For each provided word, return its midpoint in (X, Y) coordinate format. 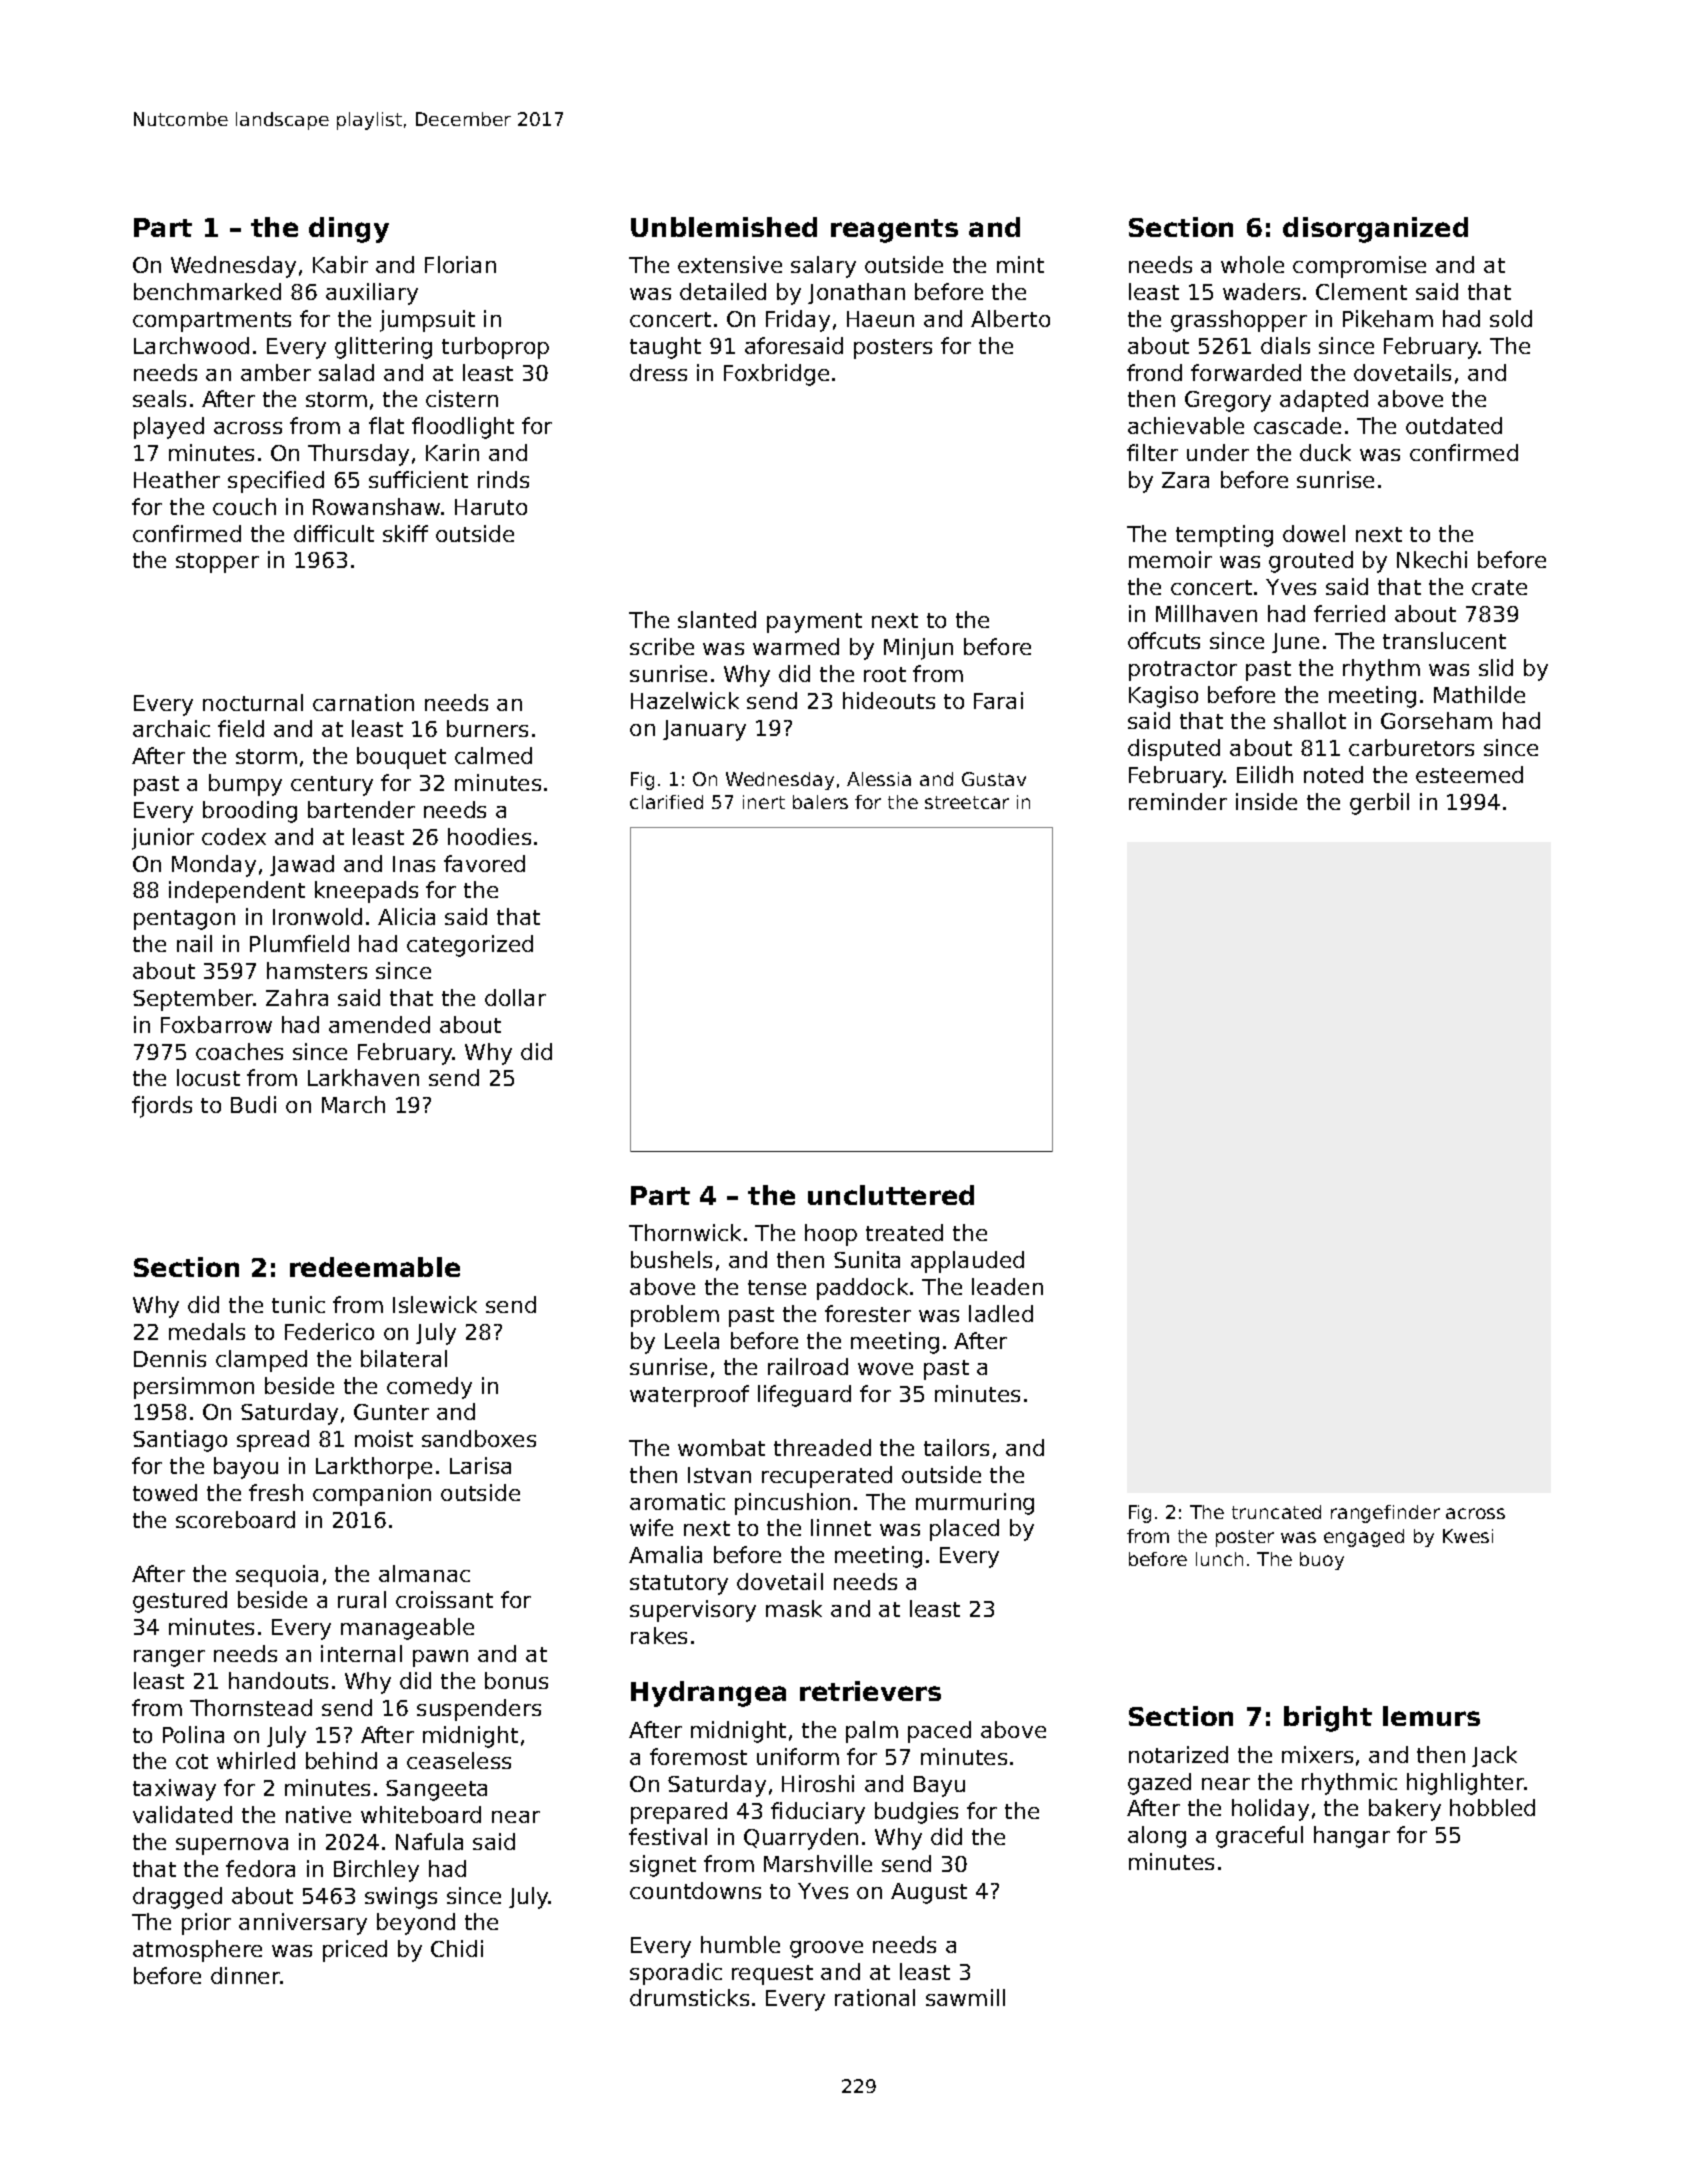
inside (1266, 801)
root (885, 674)
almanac (424, 1573)
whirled (256, 1760)
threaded (822, 1447)
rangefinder (1385, 1514)
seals (159, 398)
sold (1511, 318)
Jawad (302, 865)
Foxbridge (776, 375)
